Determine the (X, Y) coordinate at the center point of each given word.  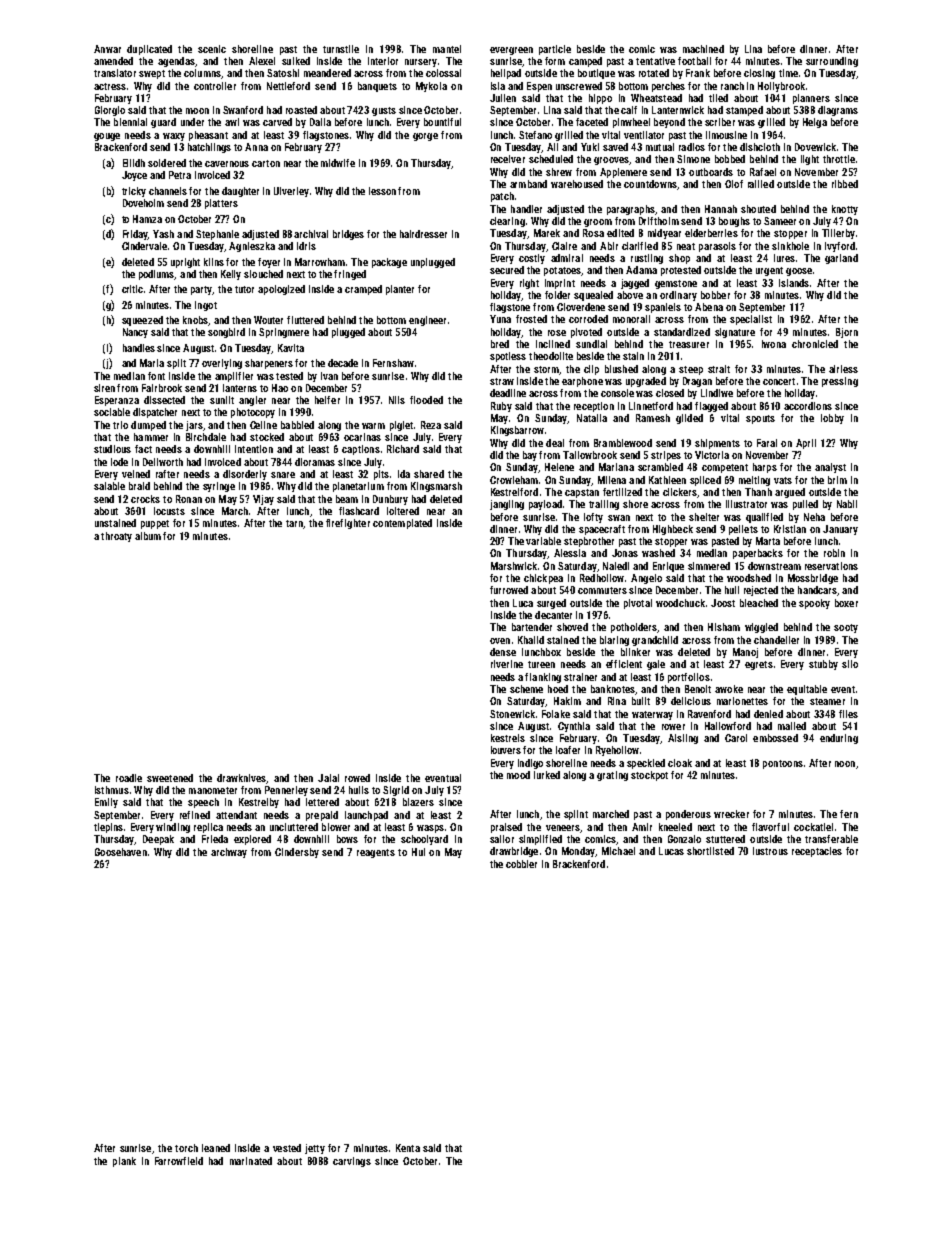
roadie (129, 778)
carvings (352, 1162)
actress (110, 86)
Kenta (408, 1148)
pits (381, 475)
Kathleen (667, 480)
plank (124, 1162)
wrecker (731, 814)
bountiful (442, 122)
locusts (169, 511)
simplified (540, 840)
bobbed (730, 159)
